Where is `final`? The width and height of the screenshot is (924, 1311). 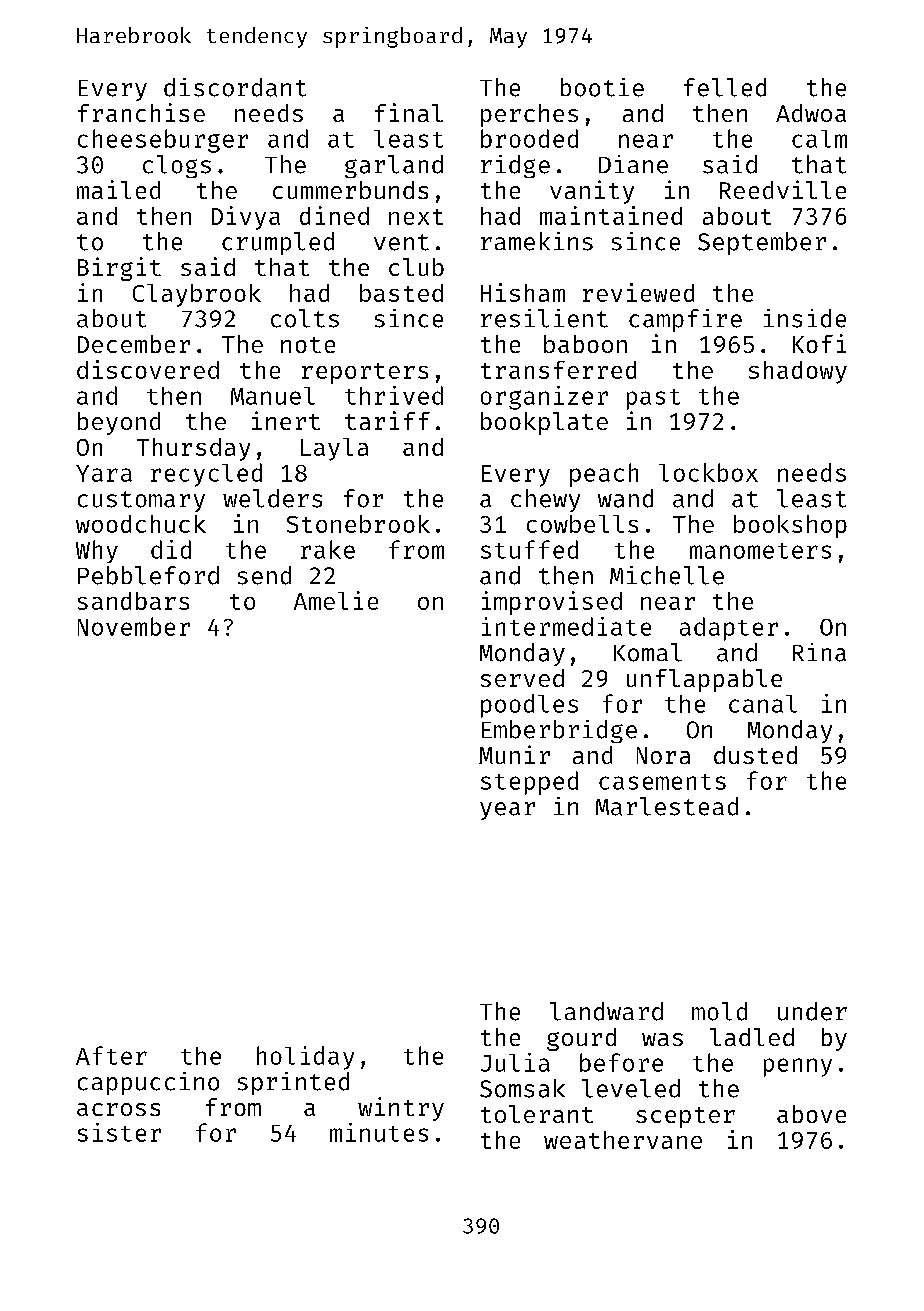 final is located at coordinates (409, 112).
